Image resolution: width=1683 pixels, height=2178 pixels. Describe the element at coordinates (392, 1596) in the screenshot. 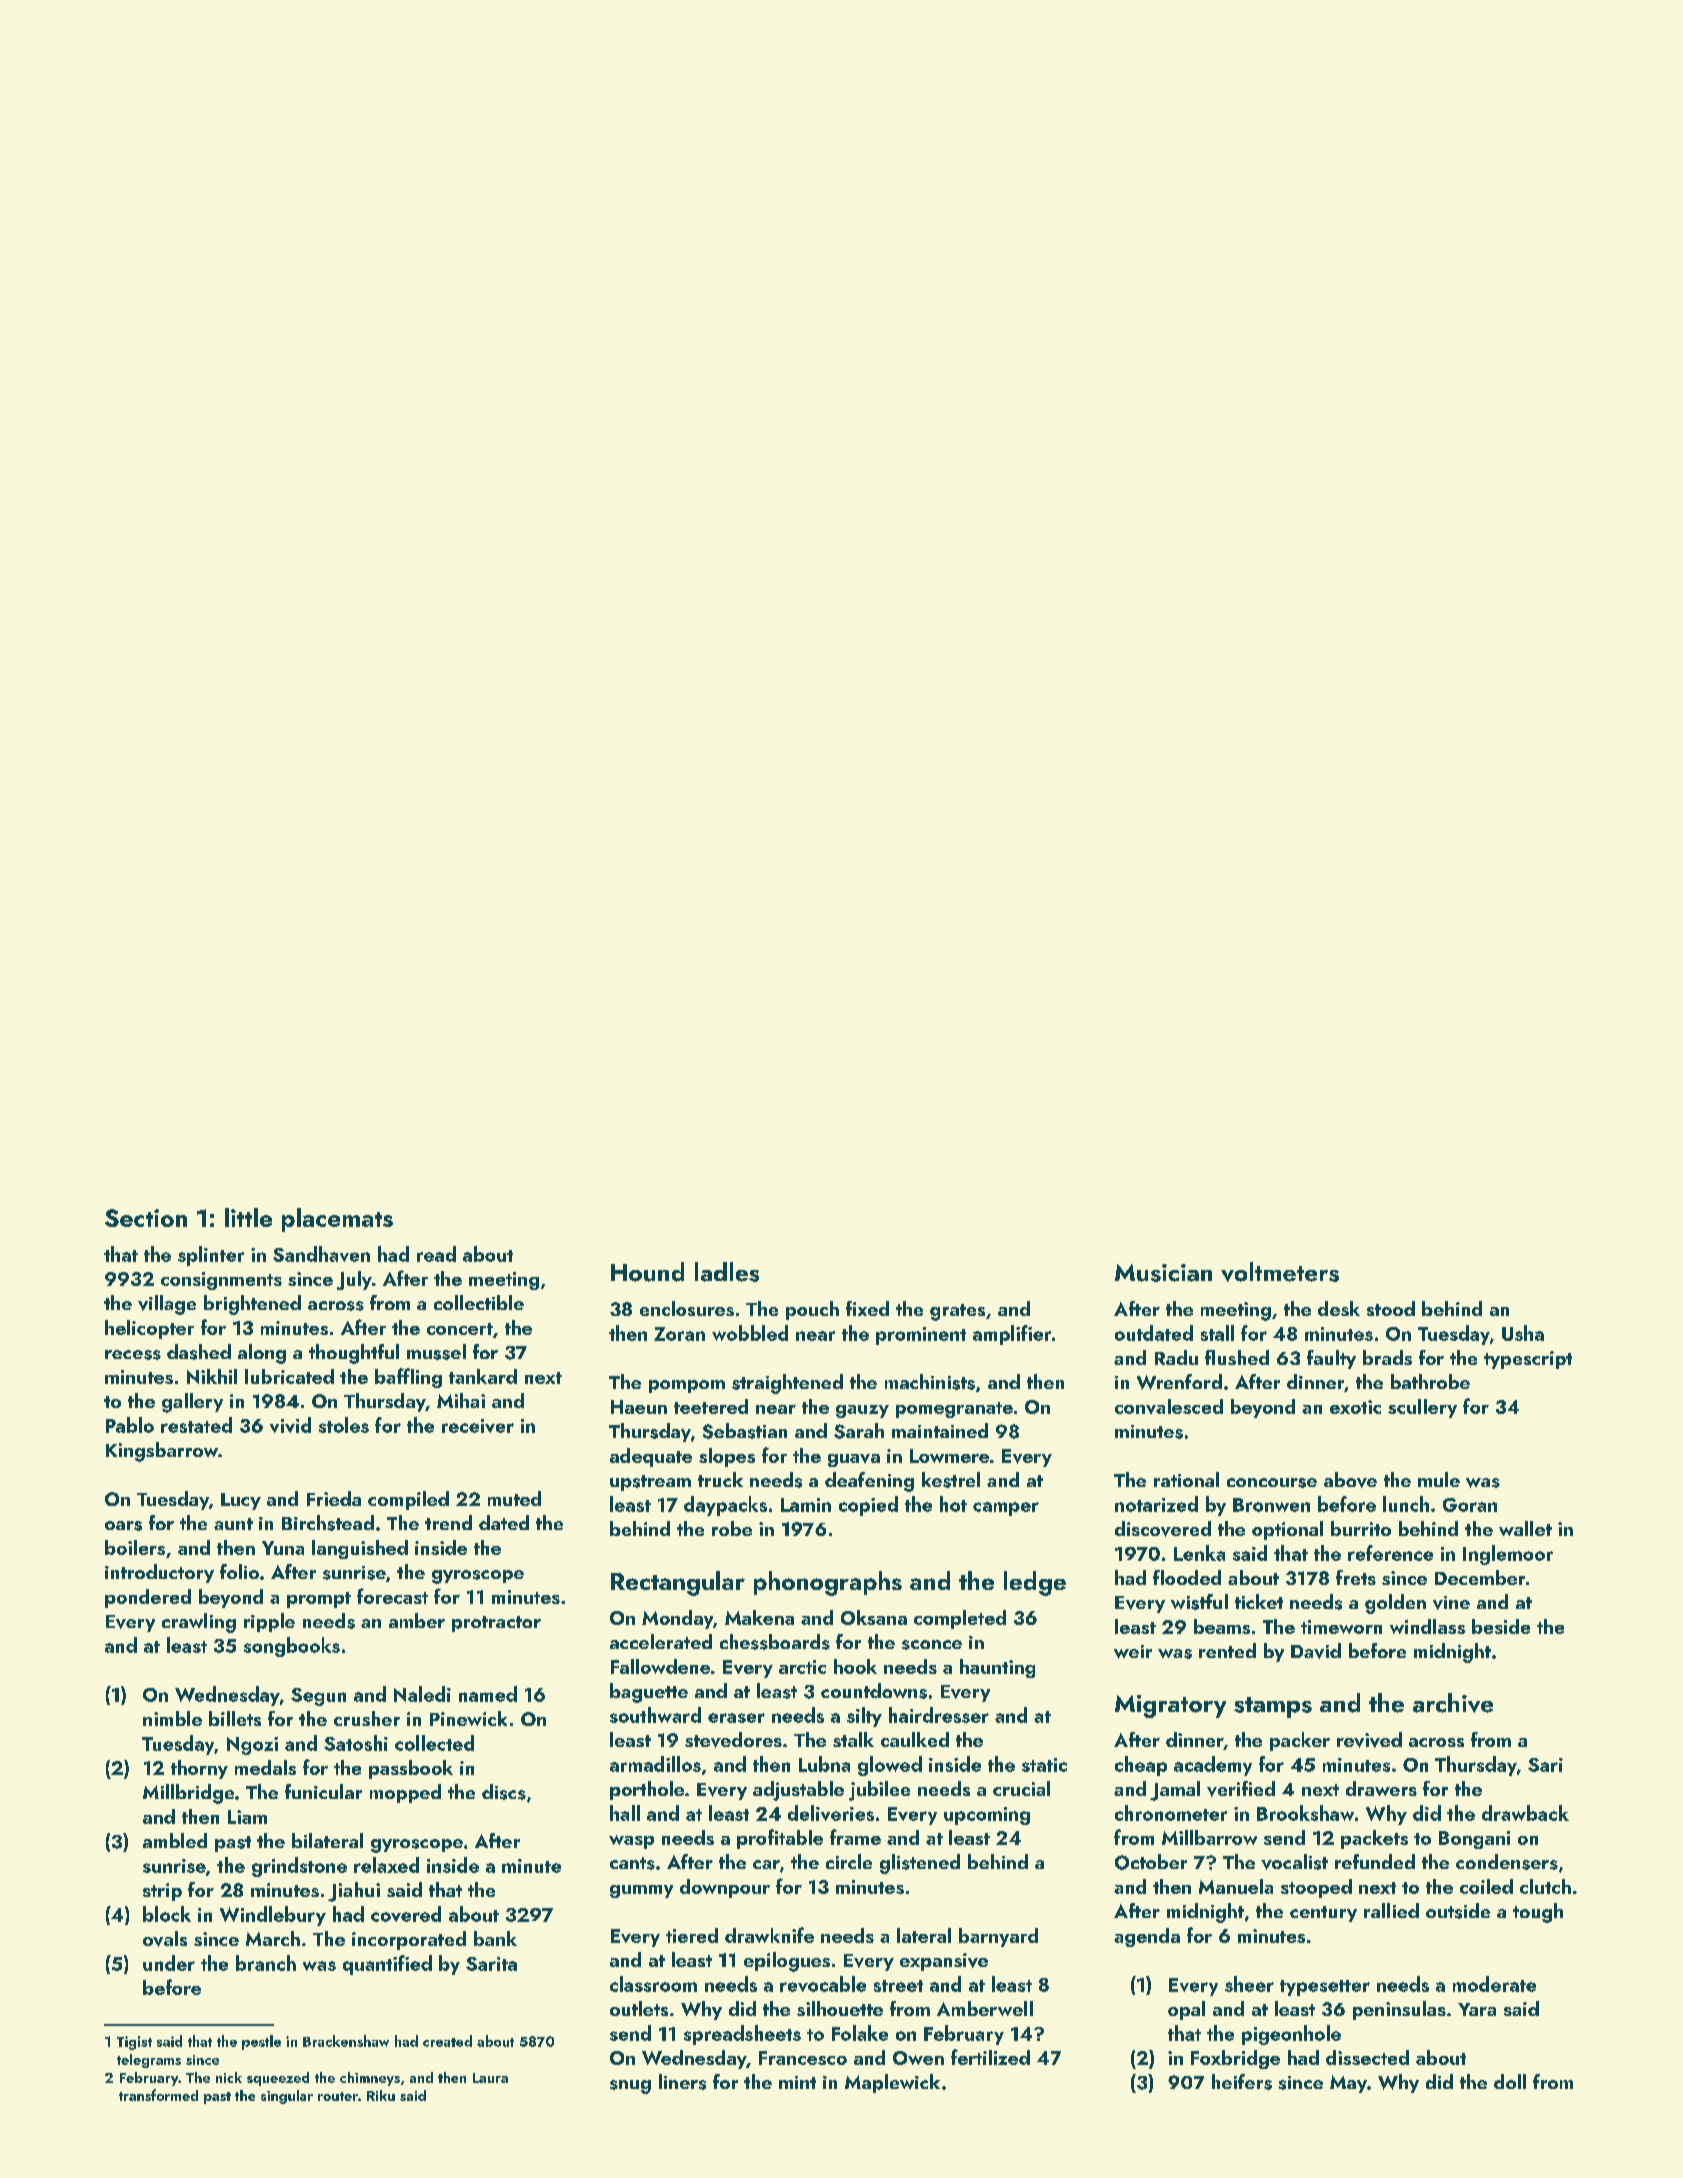

I see `forecast` at that location.
